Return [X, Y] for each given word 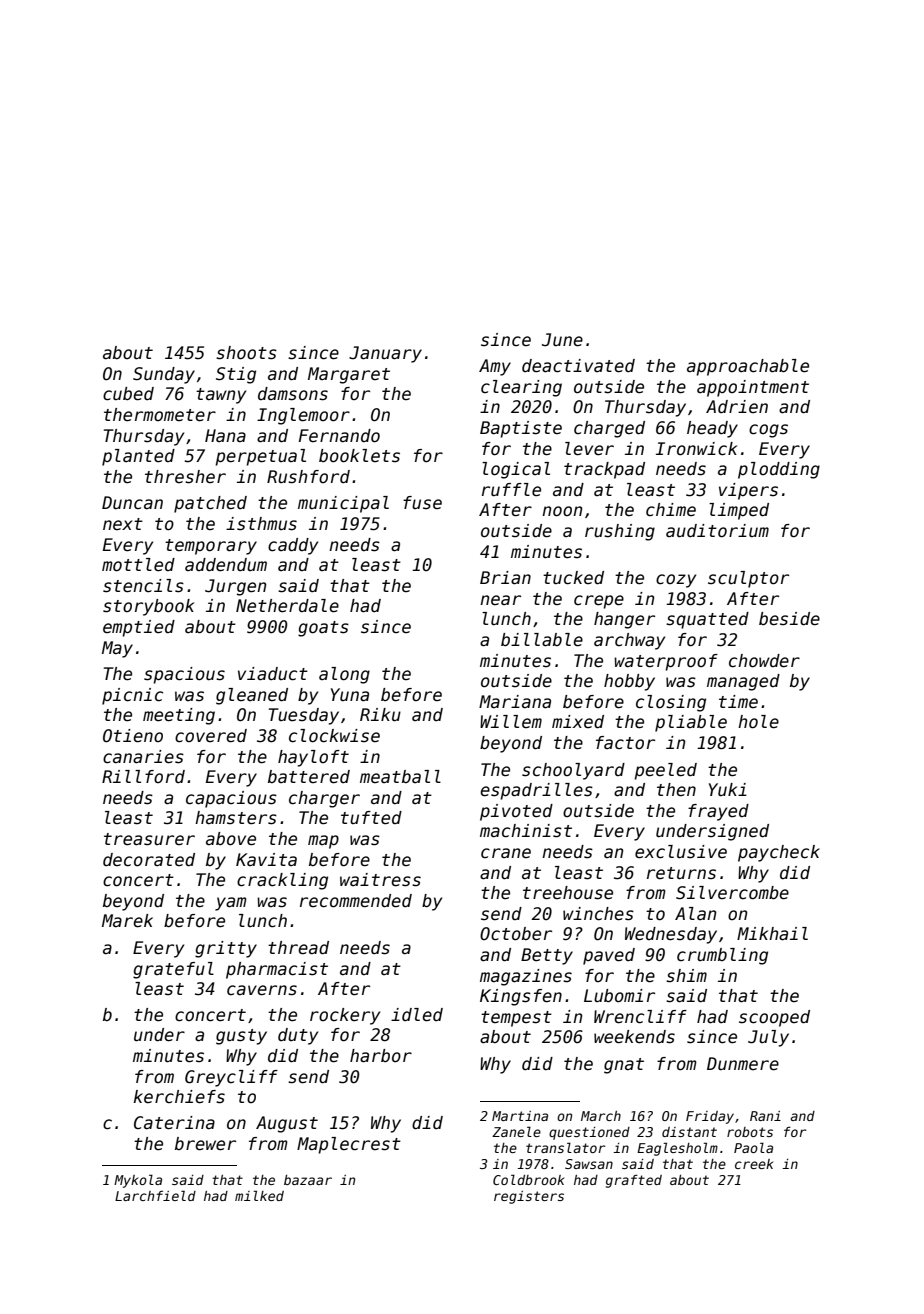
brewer [205, 1144]
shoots [246, 353]
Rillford [143, 776]
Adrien [737, 407]
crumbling [722, 956]
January [385, 354]
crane [506, 853]
